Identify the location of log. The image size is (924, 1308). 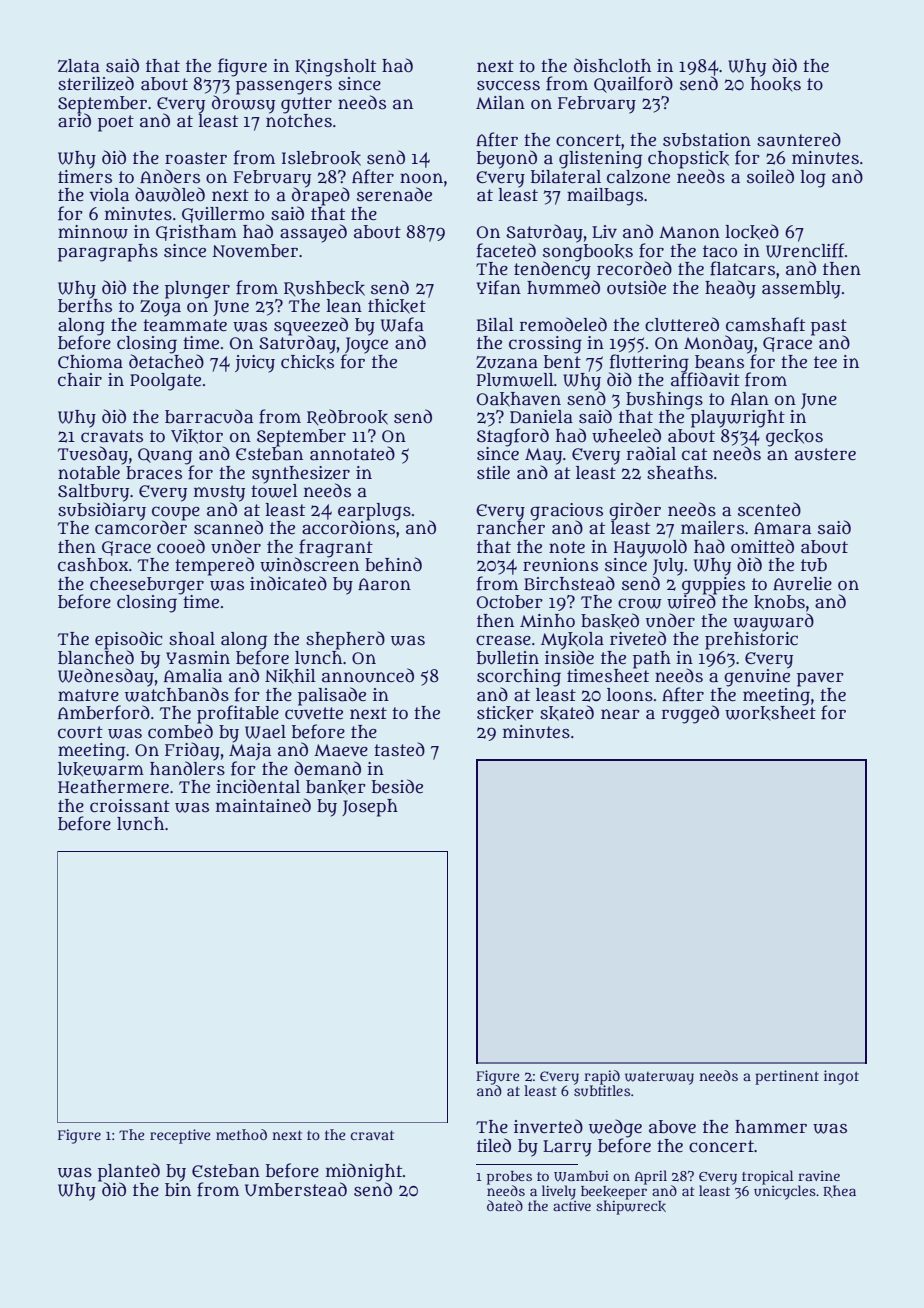
(813, 179).
